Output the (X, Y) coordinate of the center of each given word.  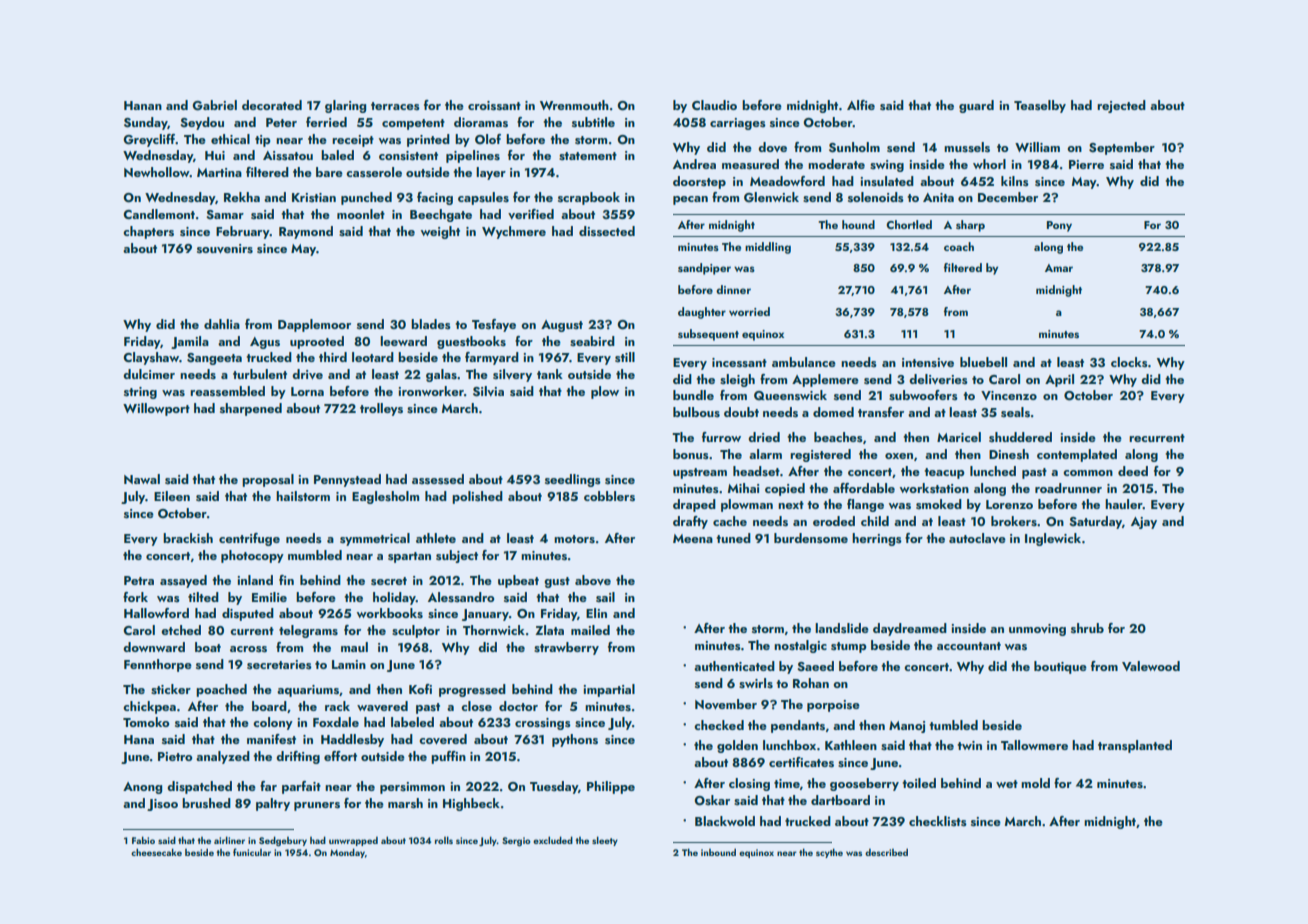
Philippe (611, 787)
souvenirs (225, 249)
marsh (405, 803)
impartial (609, 690)
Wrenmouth (574, 105)
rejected (1121, 106)
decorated (272, 105)
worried (749, 311)
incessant (739, 363)
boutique (1060, 667)
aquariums (308, 691)
